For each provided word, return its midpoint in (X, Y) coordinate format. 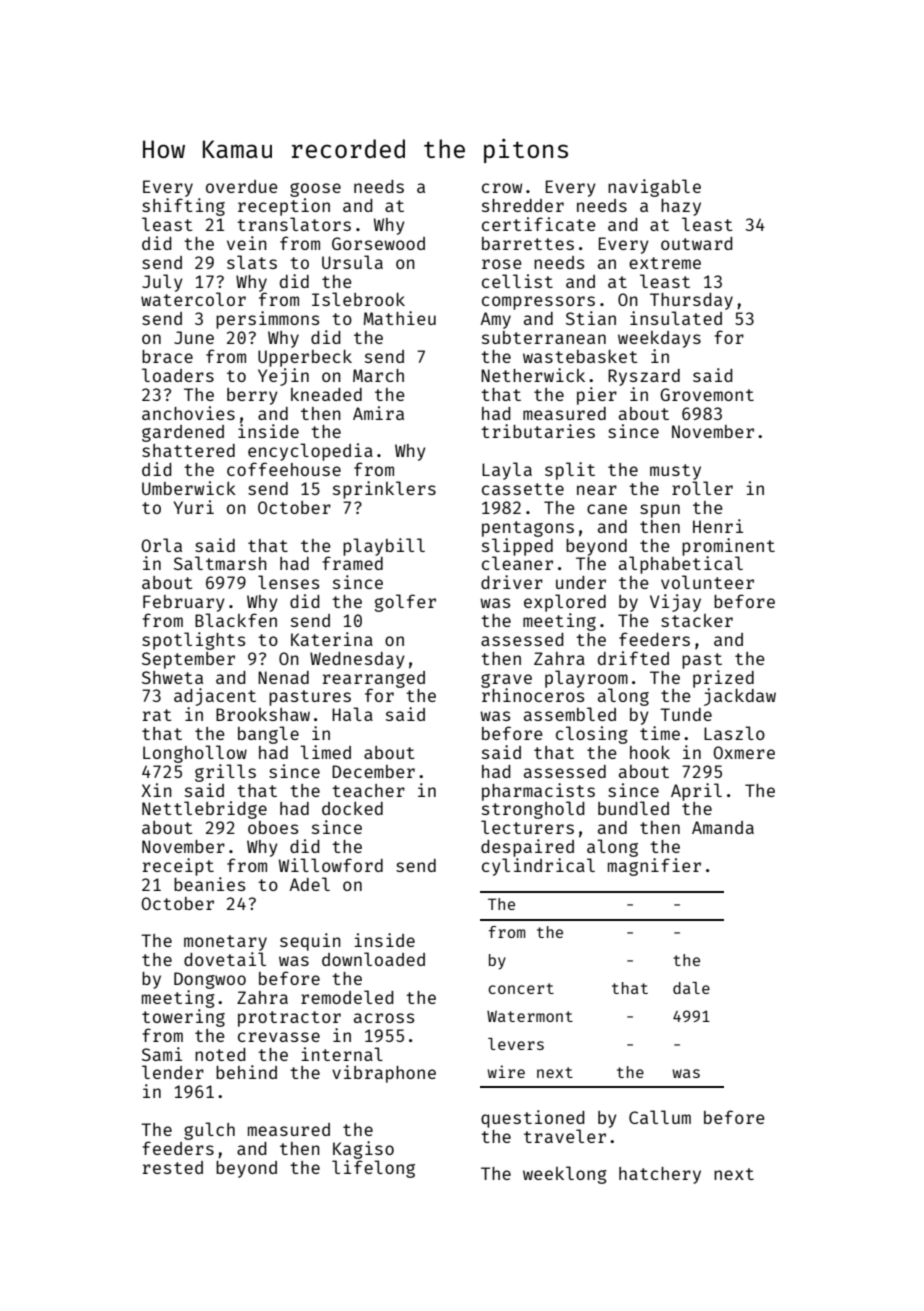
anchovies (188, 413)
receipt (178, 867)
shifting (183, 207)
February (184, 603)
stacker (697, 620)
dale (691, 988)
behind (246, 1072)
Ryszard (644, 377)
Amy (496, 320)
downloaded (373, 959)
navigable (654, 188)
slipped (517, 547)
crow (502, 188)
